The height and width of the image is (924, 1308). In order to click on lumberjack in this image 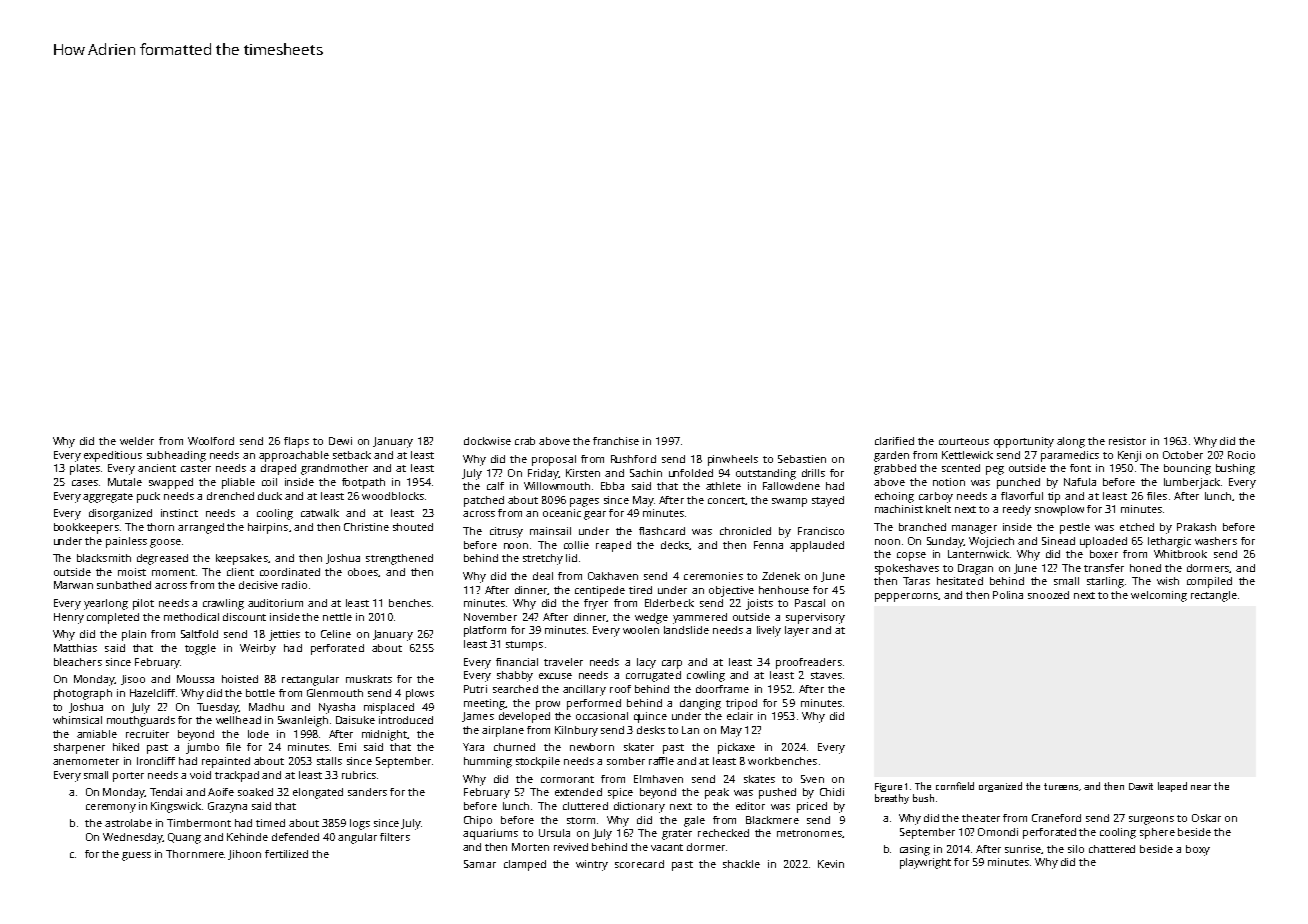, I will do `click(1192, 483)`.
